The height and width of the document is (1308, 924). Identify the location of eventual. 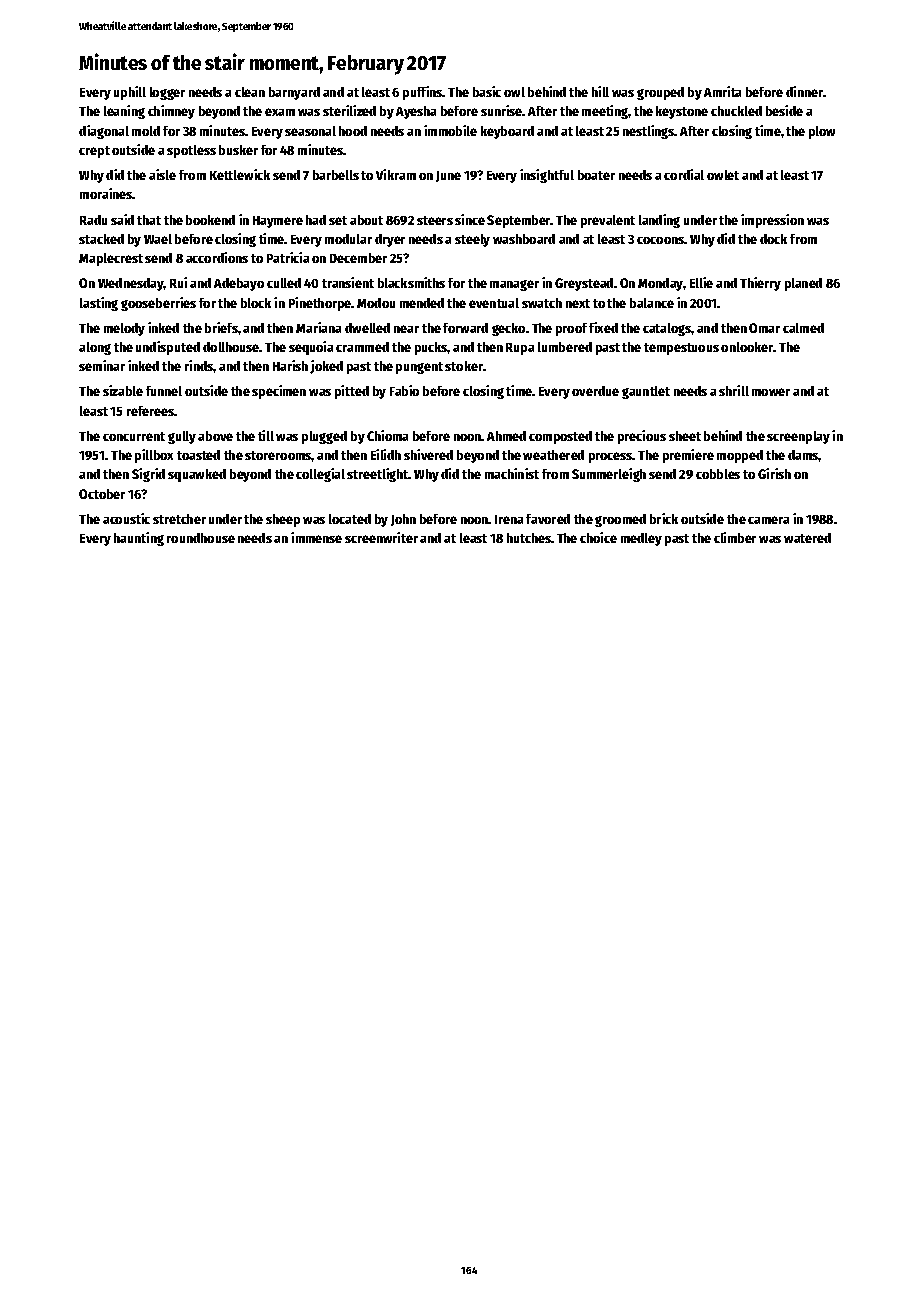
(494, 303).
